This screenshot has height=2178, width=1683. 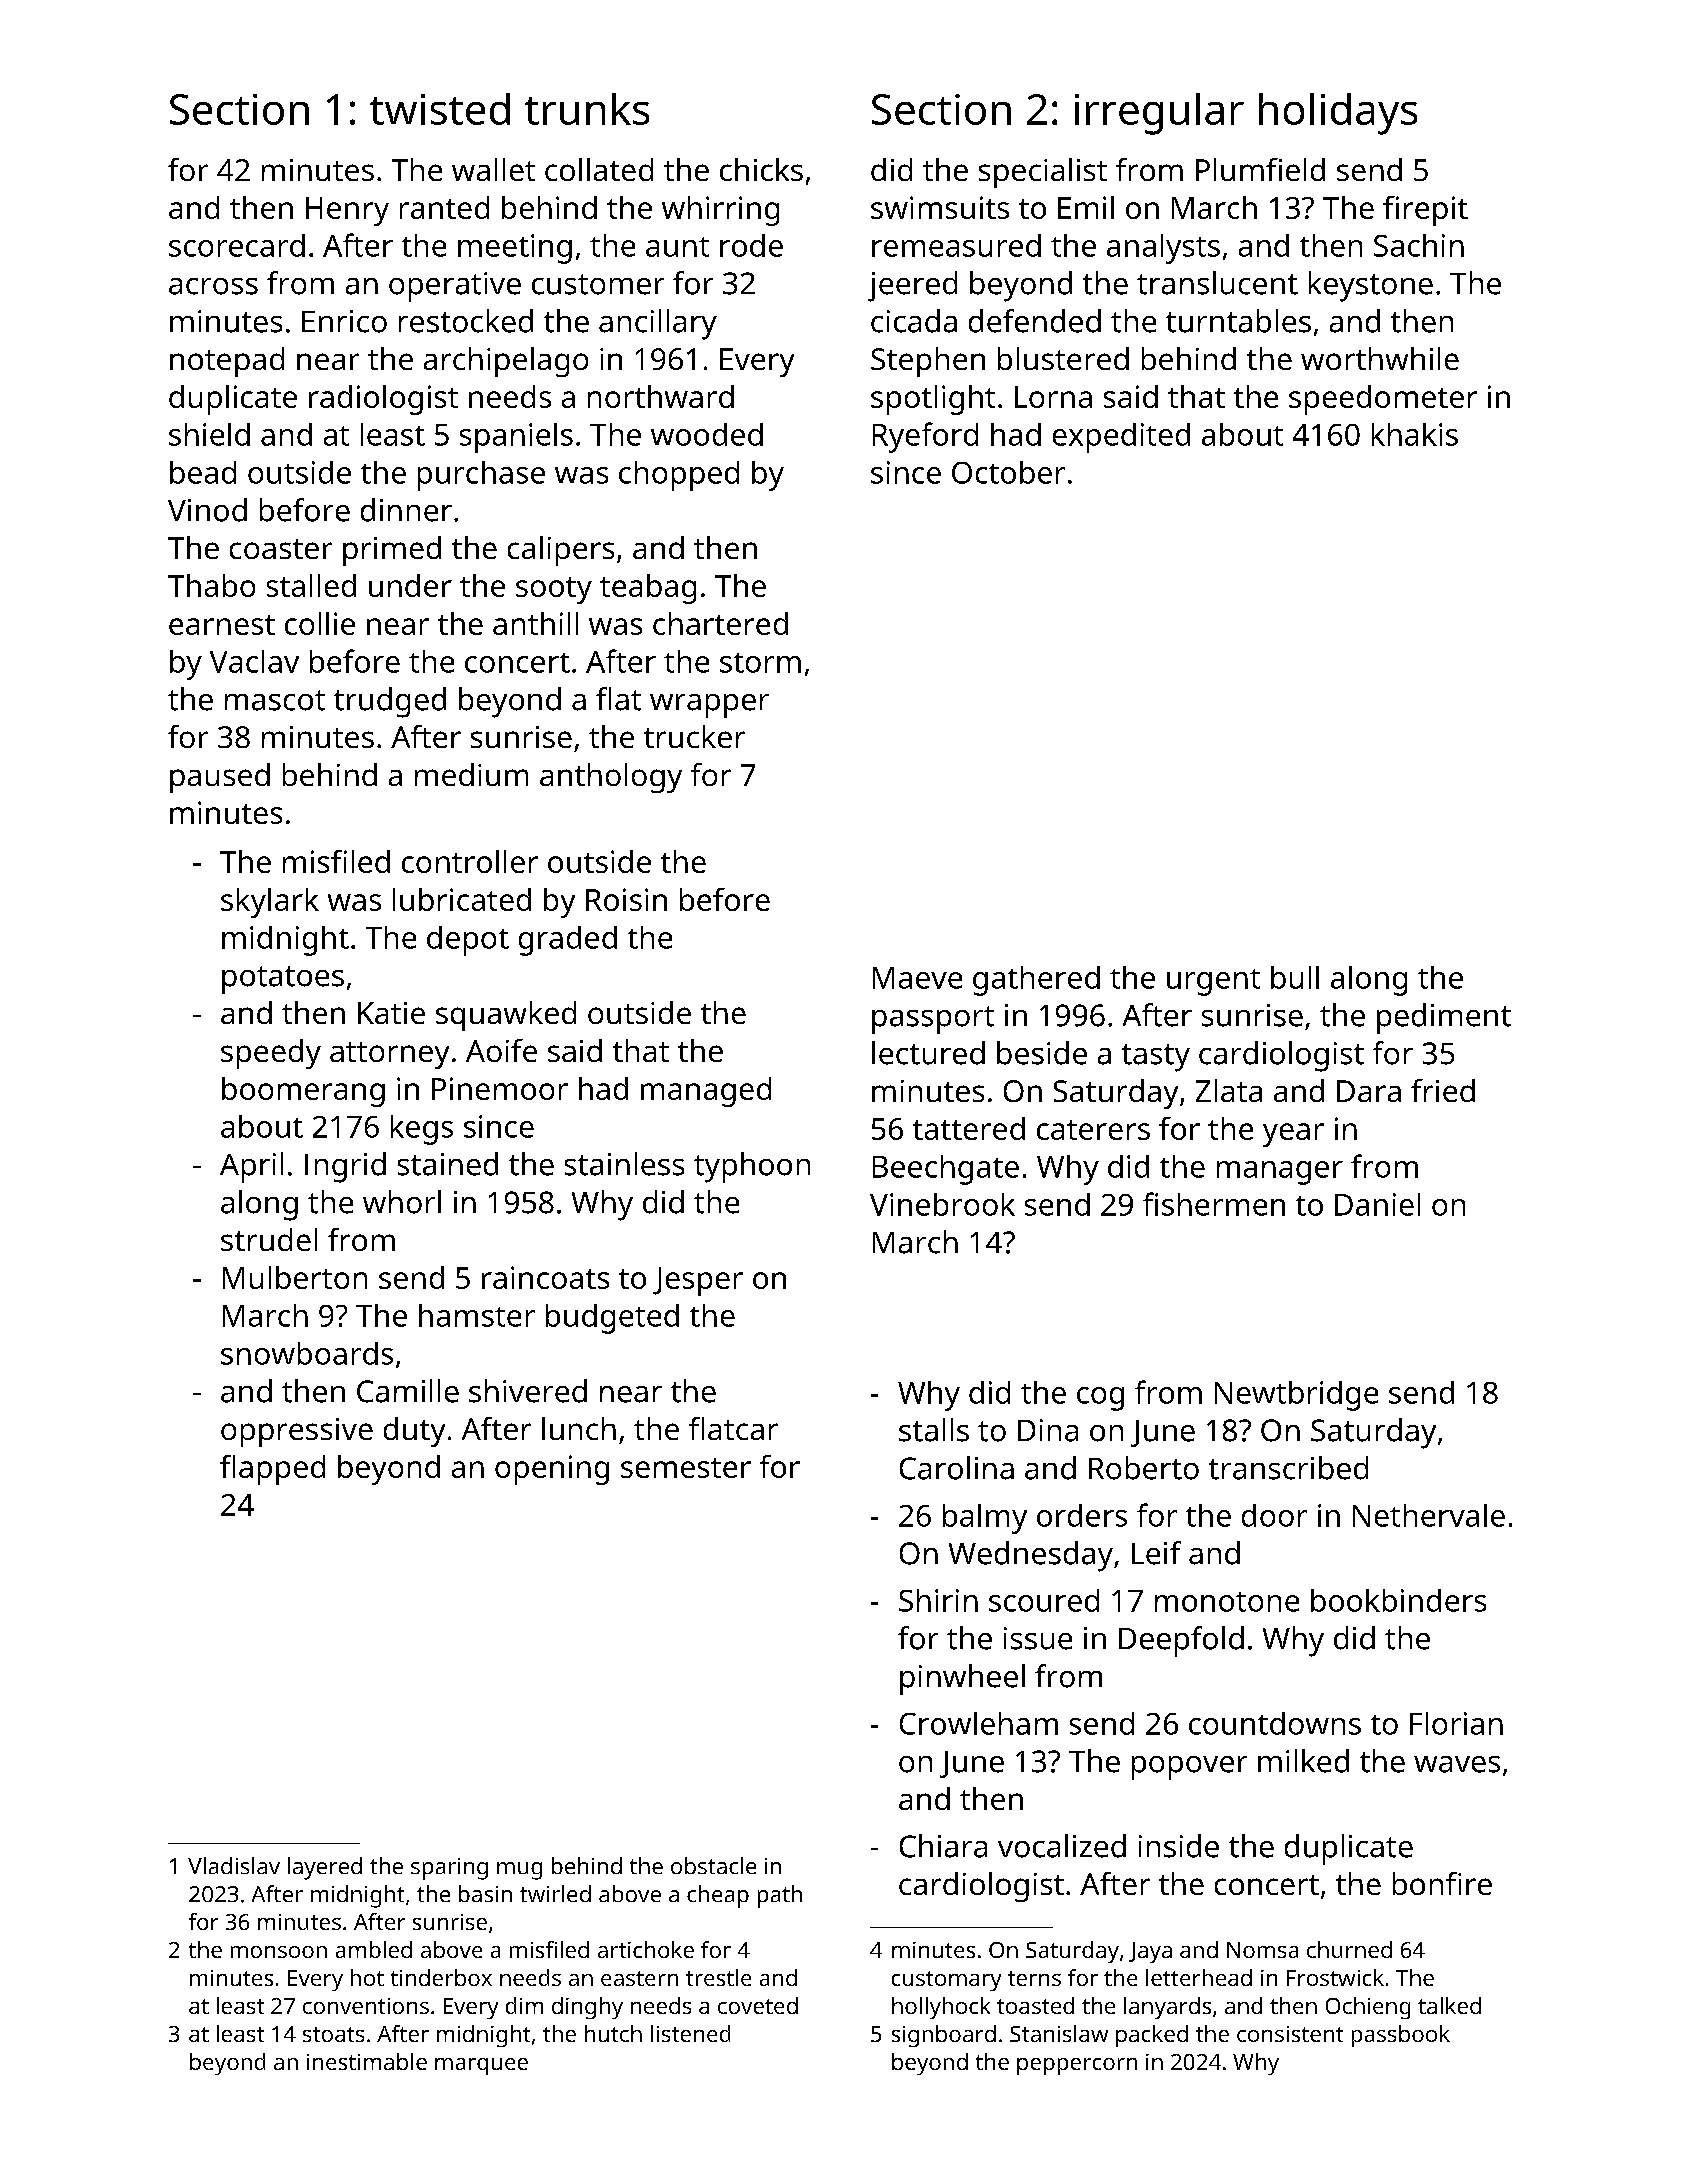 What do you see at coordinates (516, 438) in the screenshot?
I see `spaniels` at bounding box center [516, 438].
